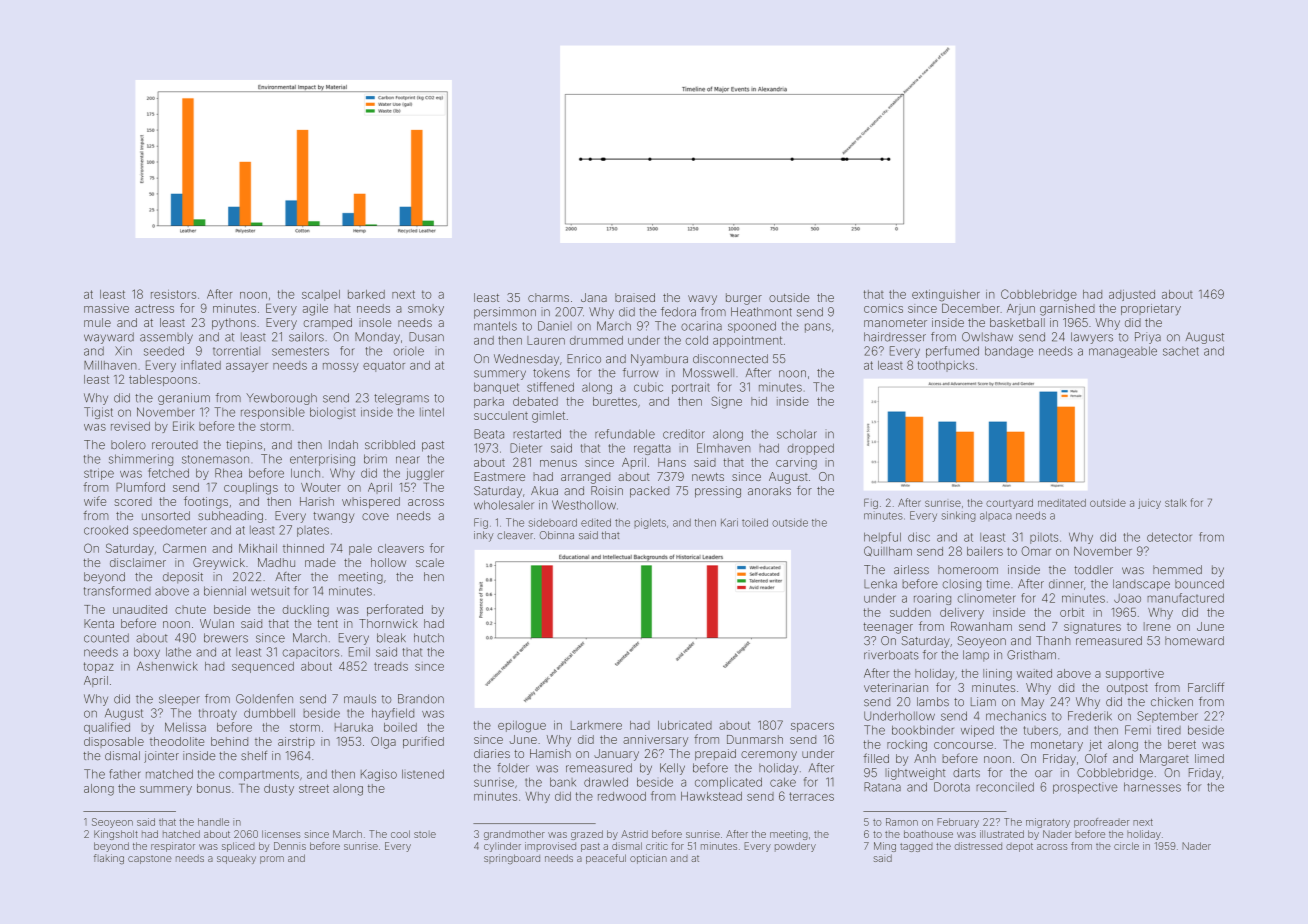 This image has width=1308, height=924. I want to click on prom, so click(272, 860).
